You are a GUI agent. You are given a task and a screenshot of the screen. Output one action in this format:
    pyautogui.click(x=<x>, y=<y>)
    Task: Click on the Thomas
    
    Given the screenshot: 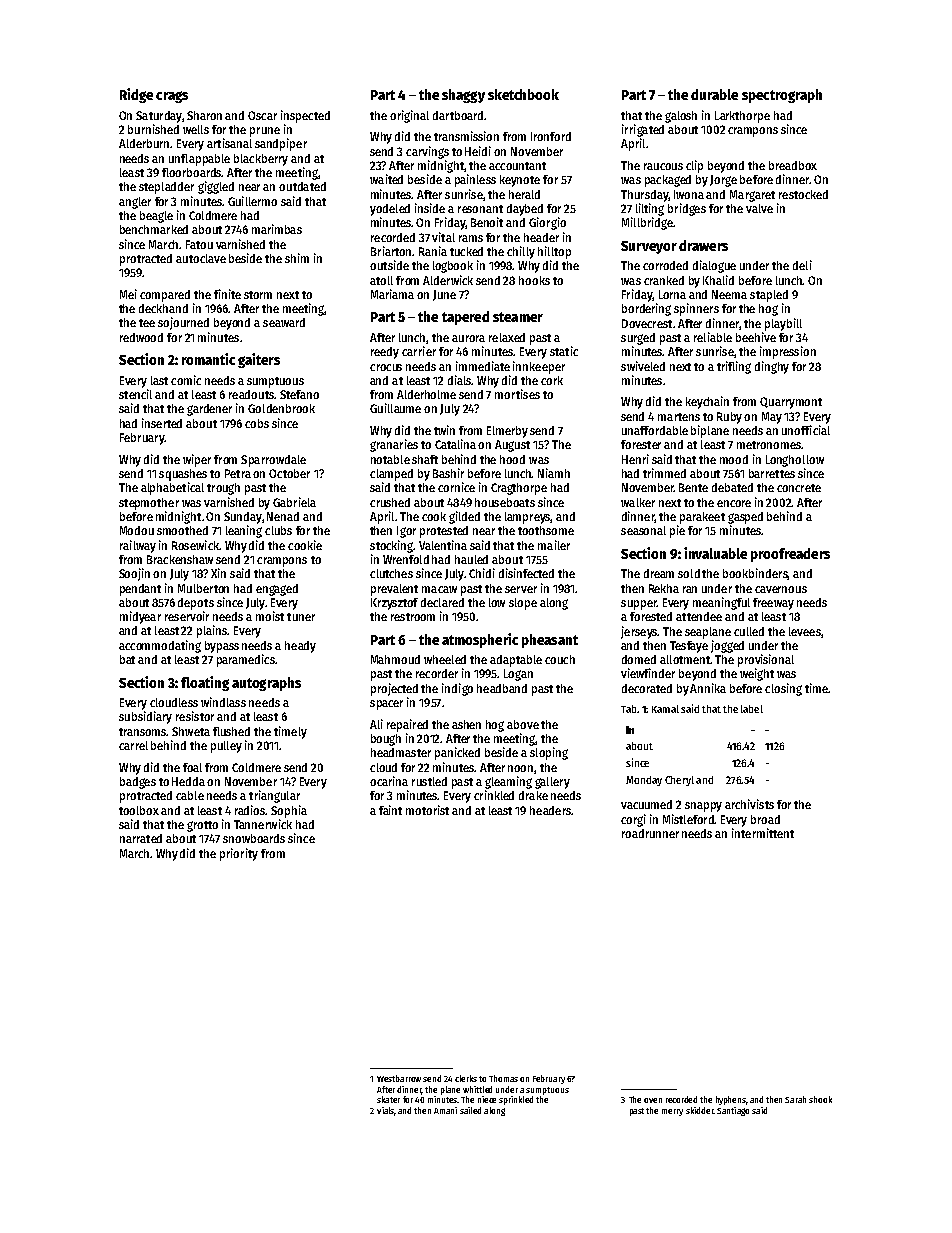 What is the action you would take?
    pyautogui.click(x=503, y=1078)
